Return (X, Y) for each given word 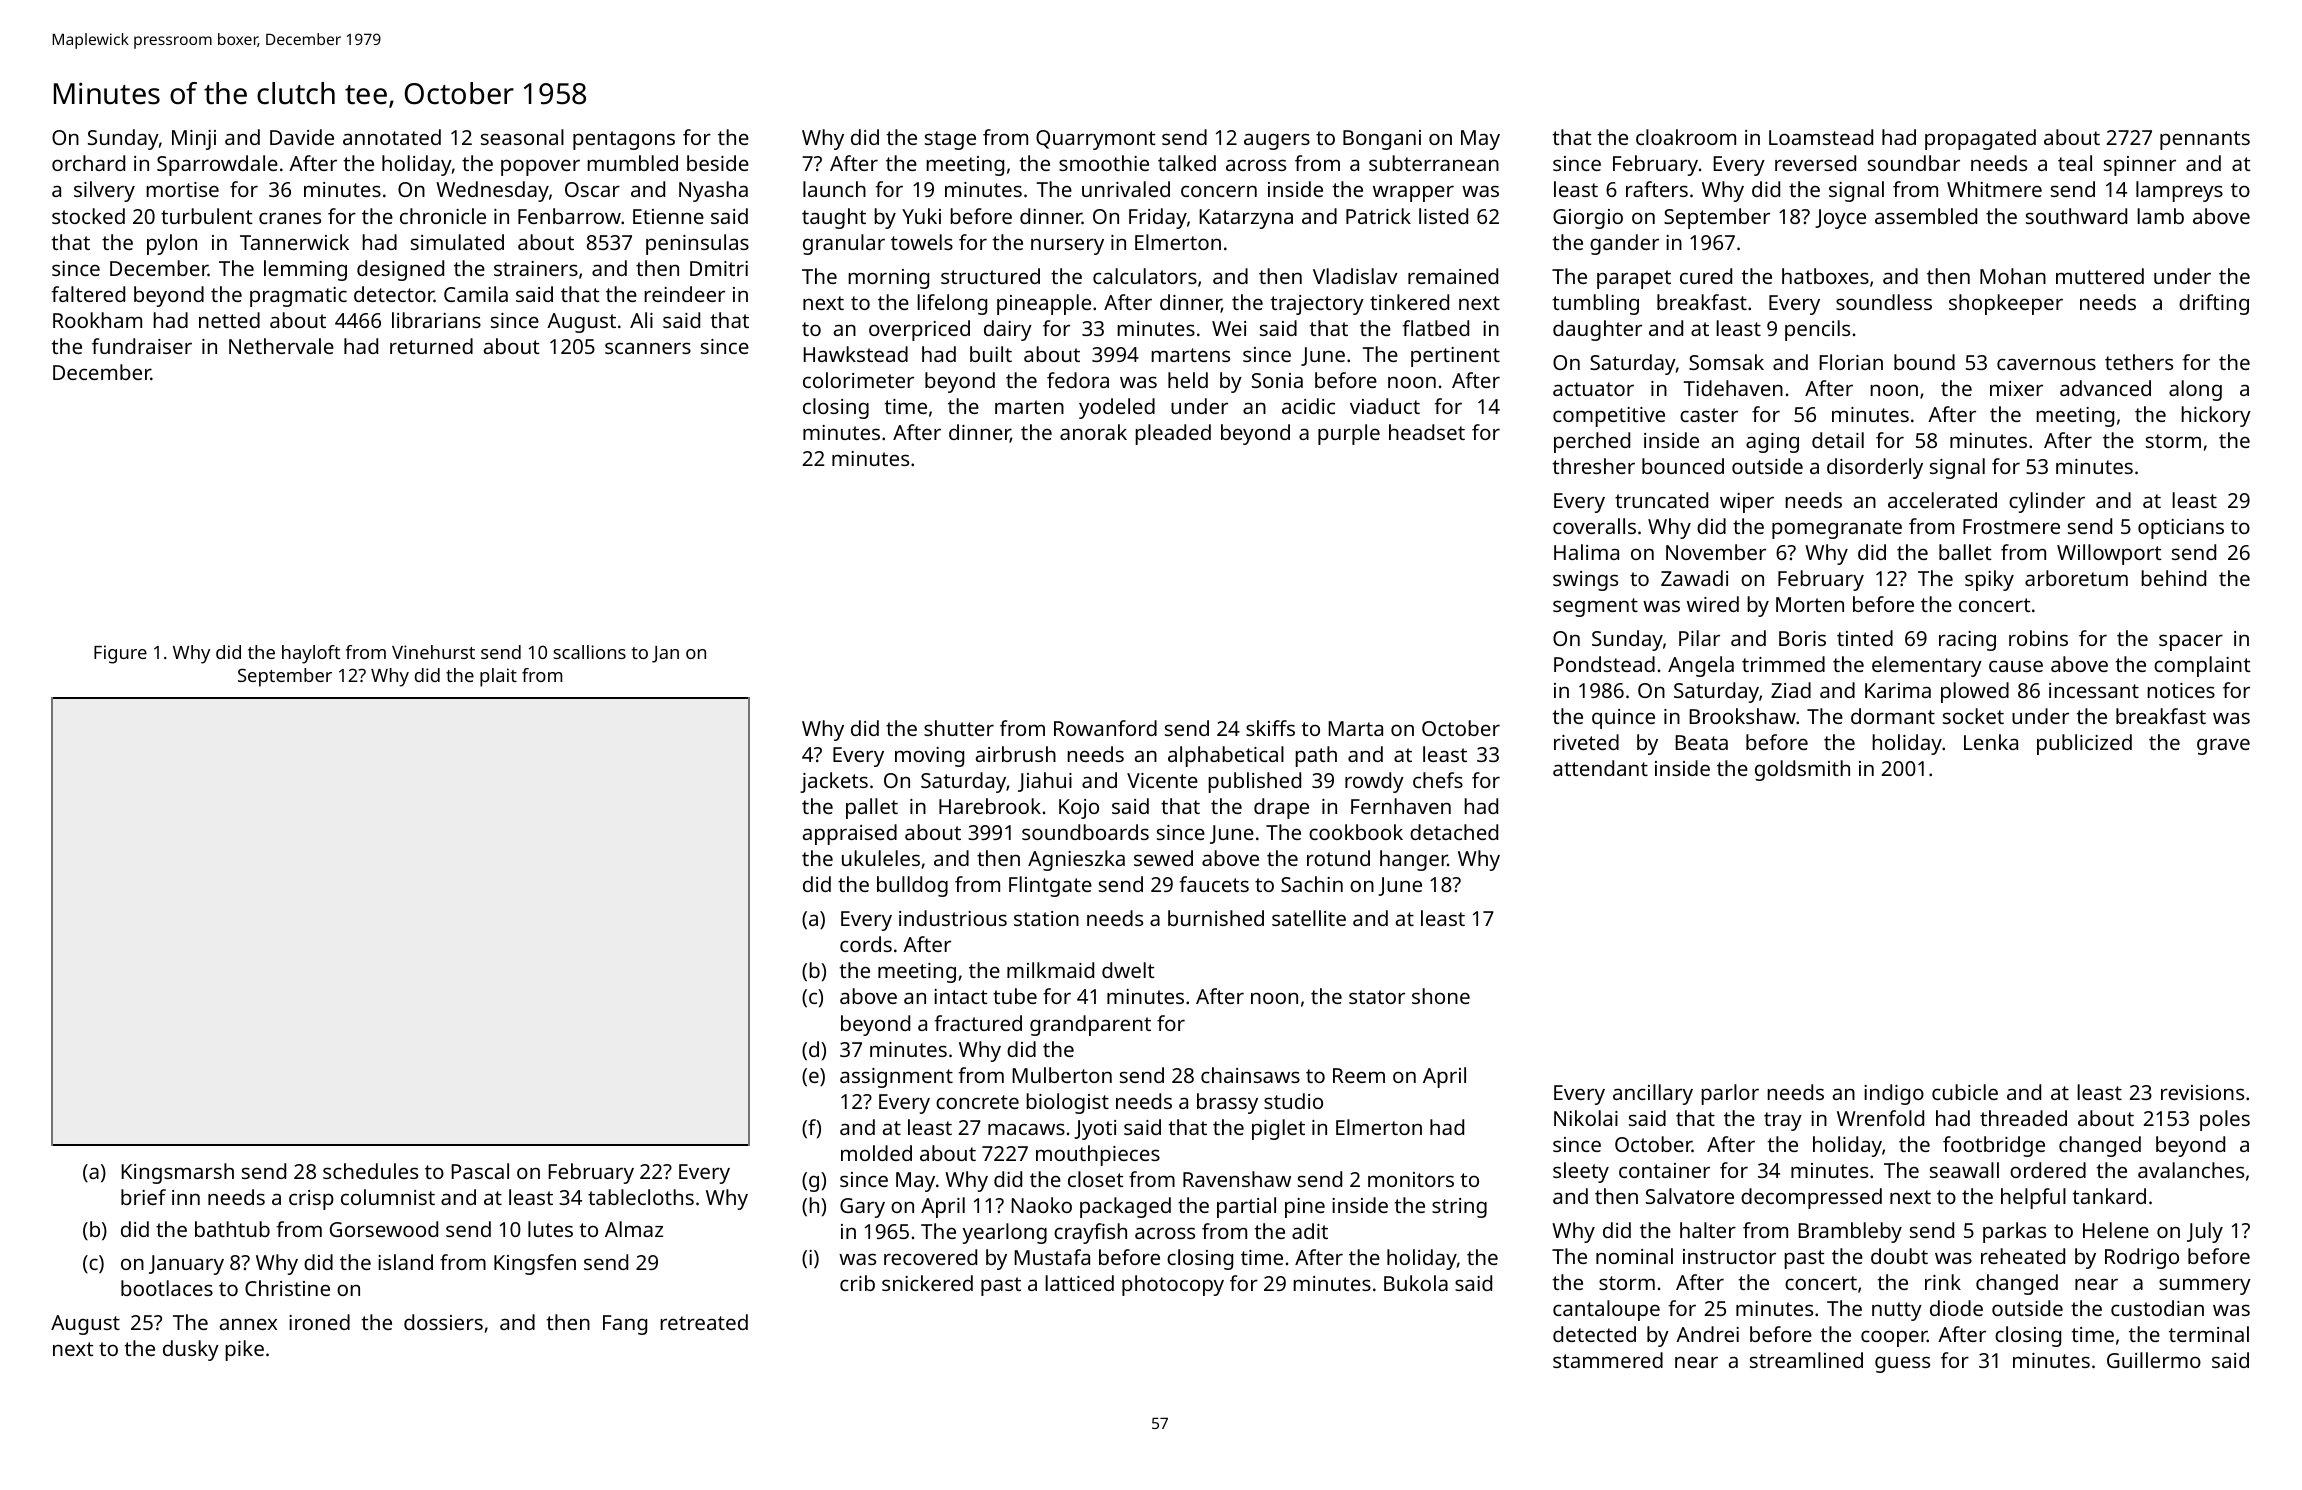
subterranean (1434, 163)
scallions (589, 652)
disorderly (1875, 468)
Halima (1586, 552)
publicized (2084, 744)
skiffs (1270, 728)
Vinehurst (433, 652)
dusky (191, 1350)
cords (866, 944)
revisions (2202, 1092)
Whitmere (1994, 189)
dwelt (1128, 970)
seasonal (522, 137)
